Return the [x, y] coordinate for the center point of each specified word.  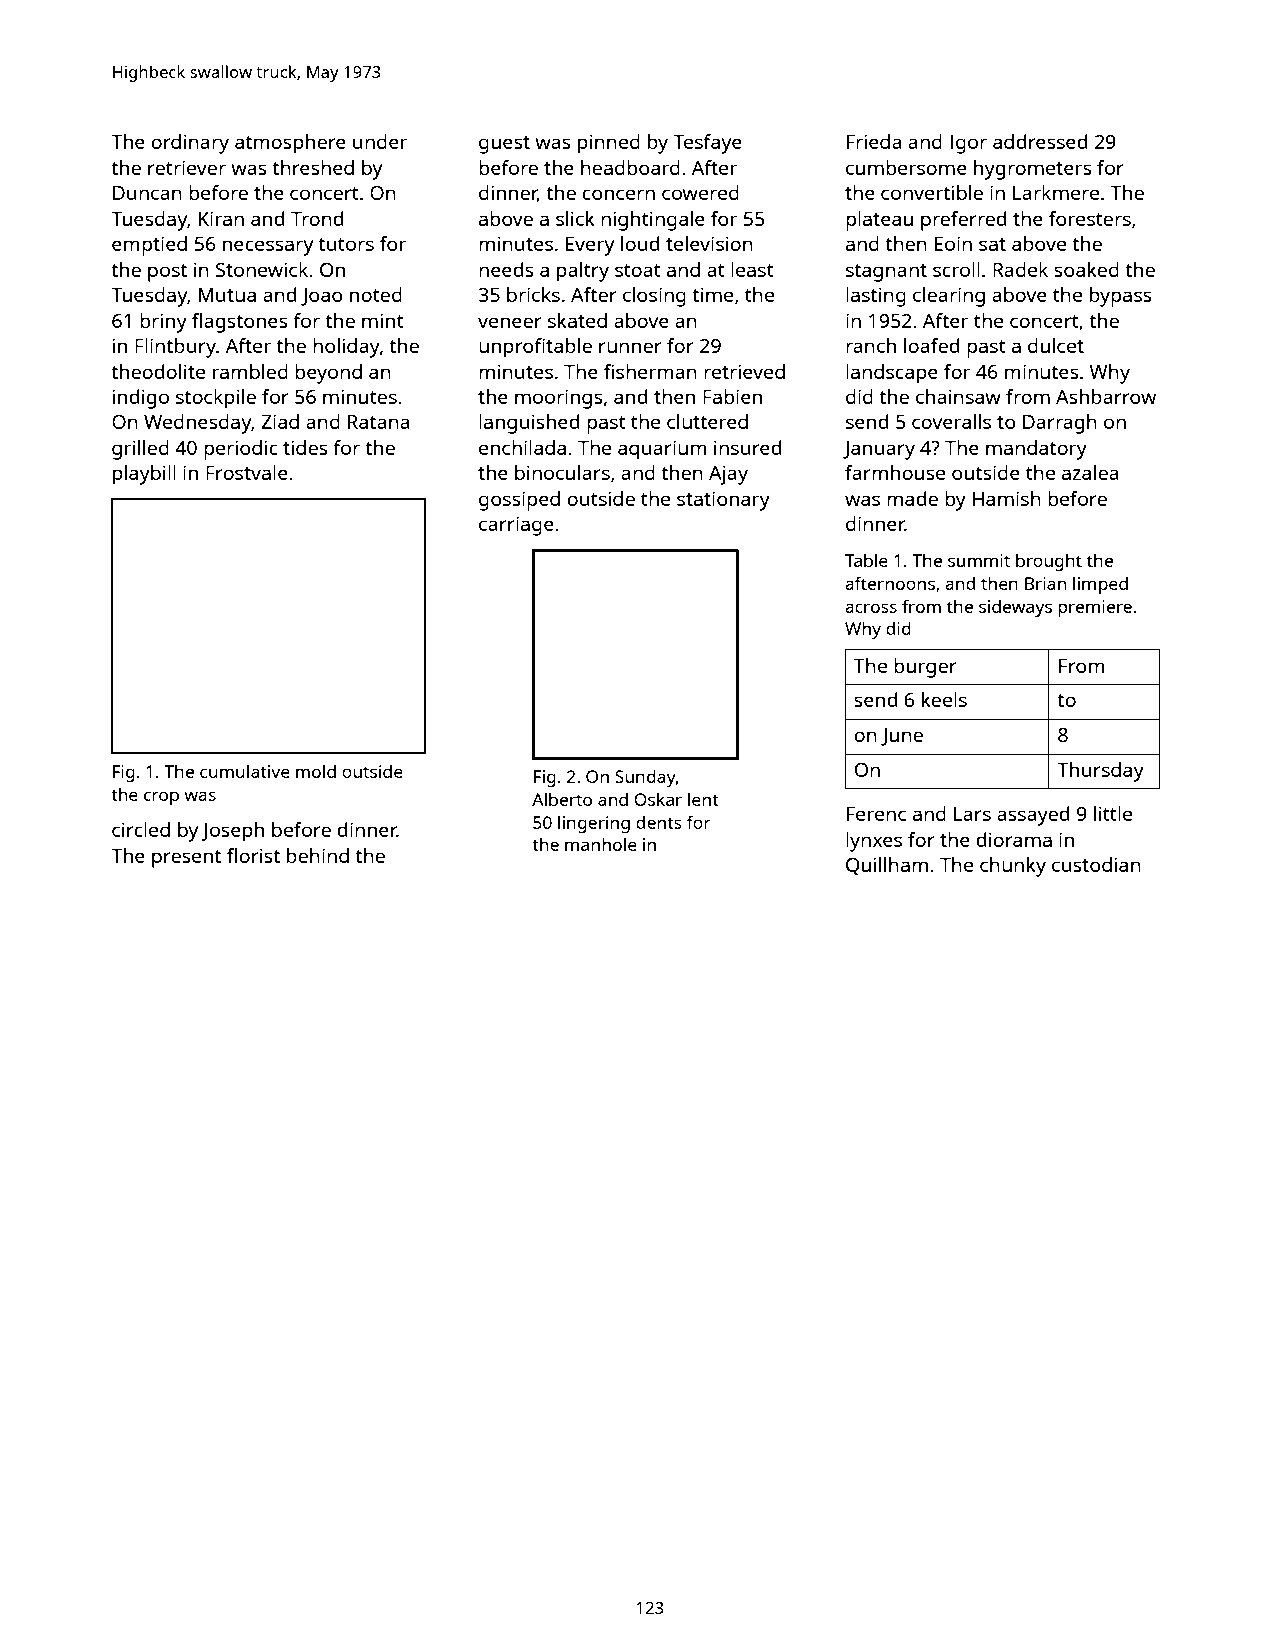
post [167, 273]
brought [1049, 562]
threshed [313, 167]
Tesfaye [707, 144]
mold [316, 771]
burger [925, 668]
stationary [723, 501]
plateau [879, 221]
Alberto [562, 799]
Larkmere [1056, 192]
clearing [949, 297]
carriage [516, 526]
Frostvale [247, 472]
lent [703, 799]
